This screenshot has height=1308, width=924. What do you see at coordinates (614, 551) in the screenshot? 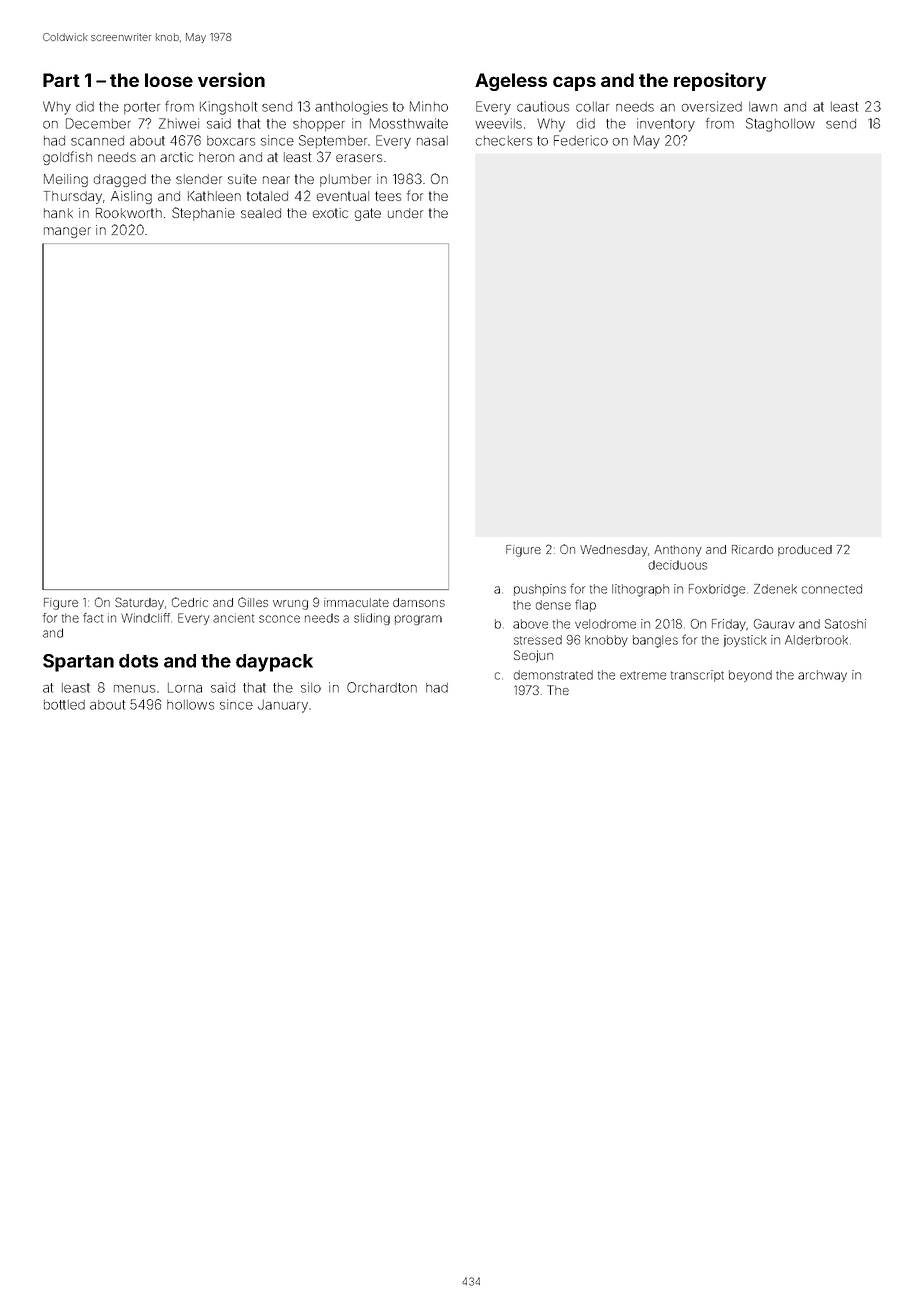
I see `Wednesday` at bounding box center [614, 551].
